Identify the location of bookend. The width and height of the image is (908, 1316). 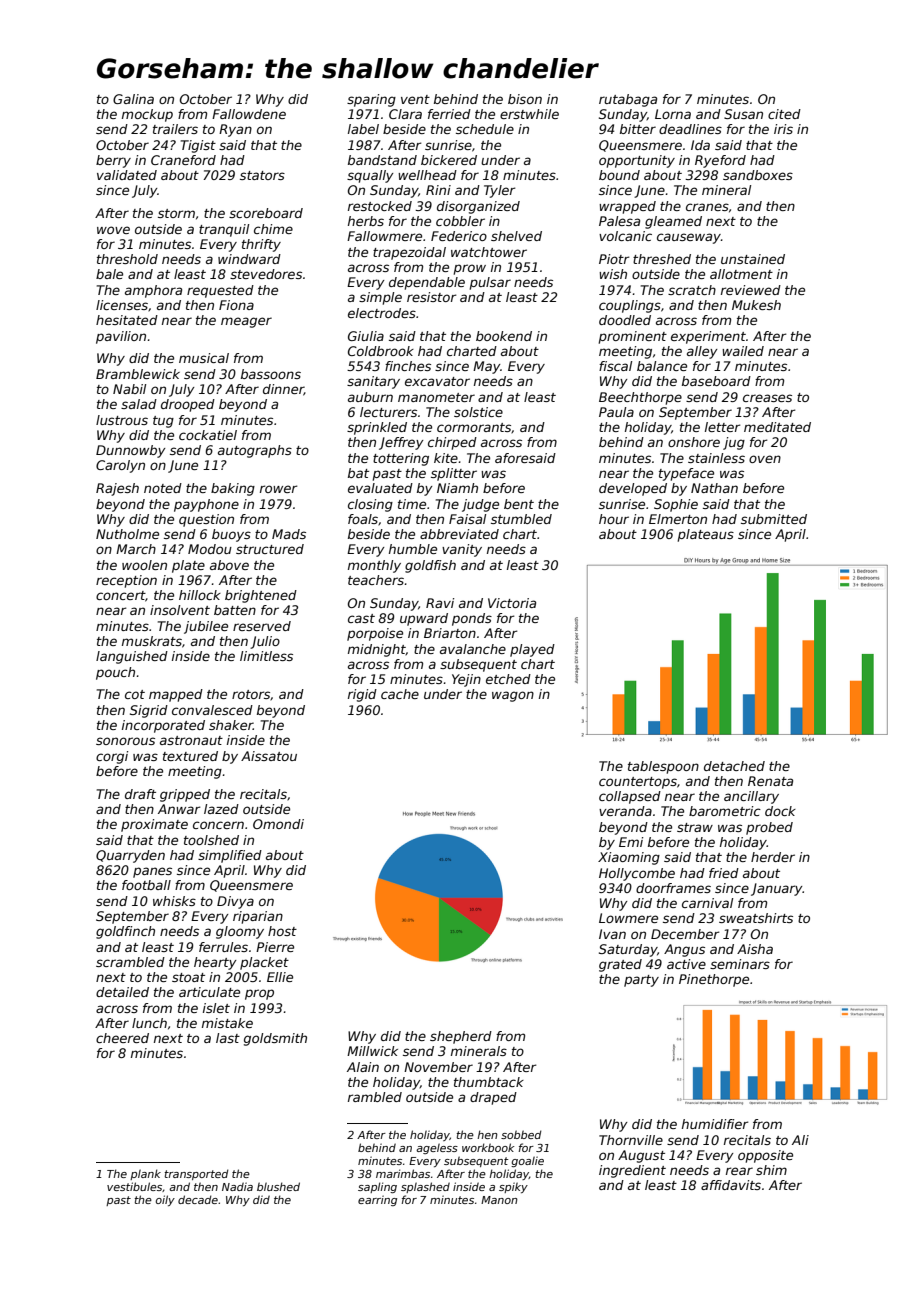
(504, 336).
